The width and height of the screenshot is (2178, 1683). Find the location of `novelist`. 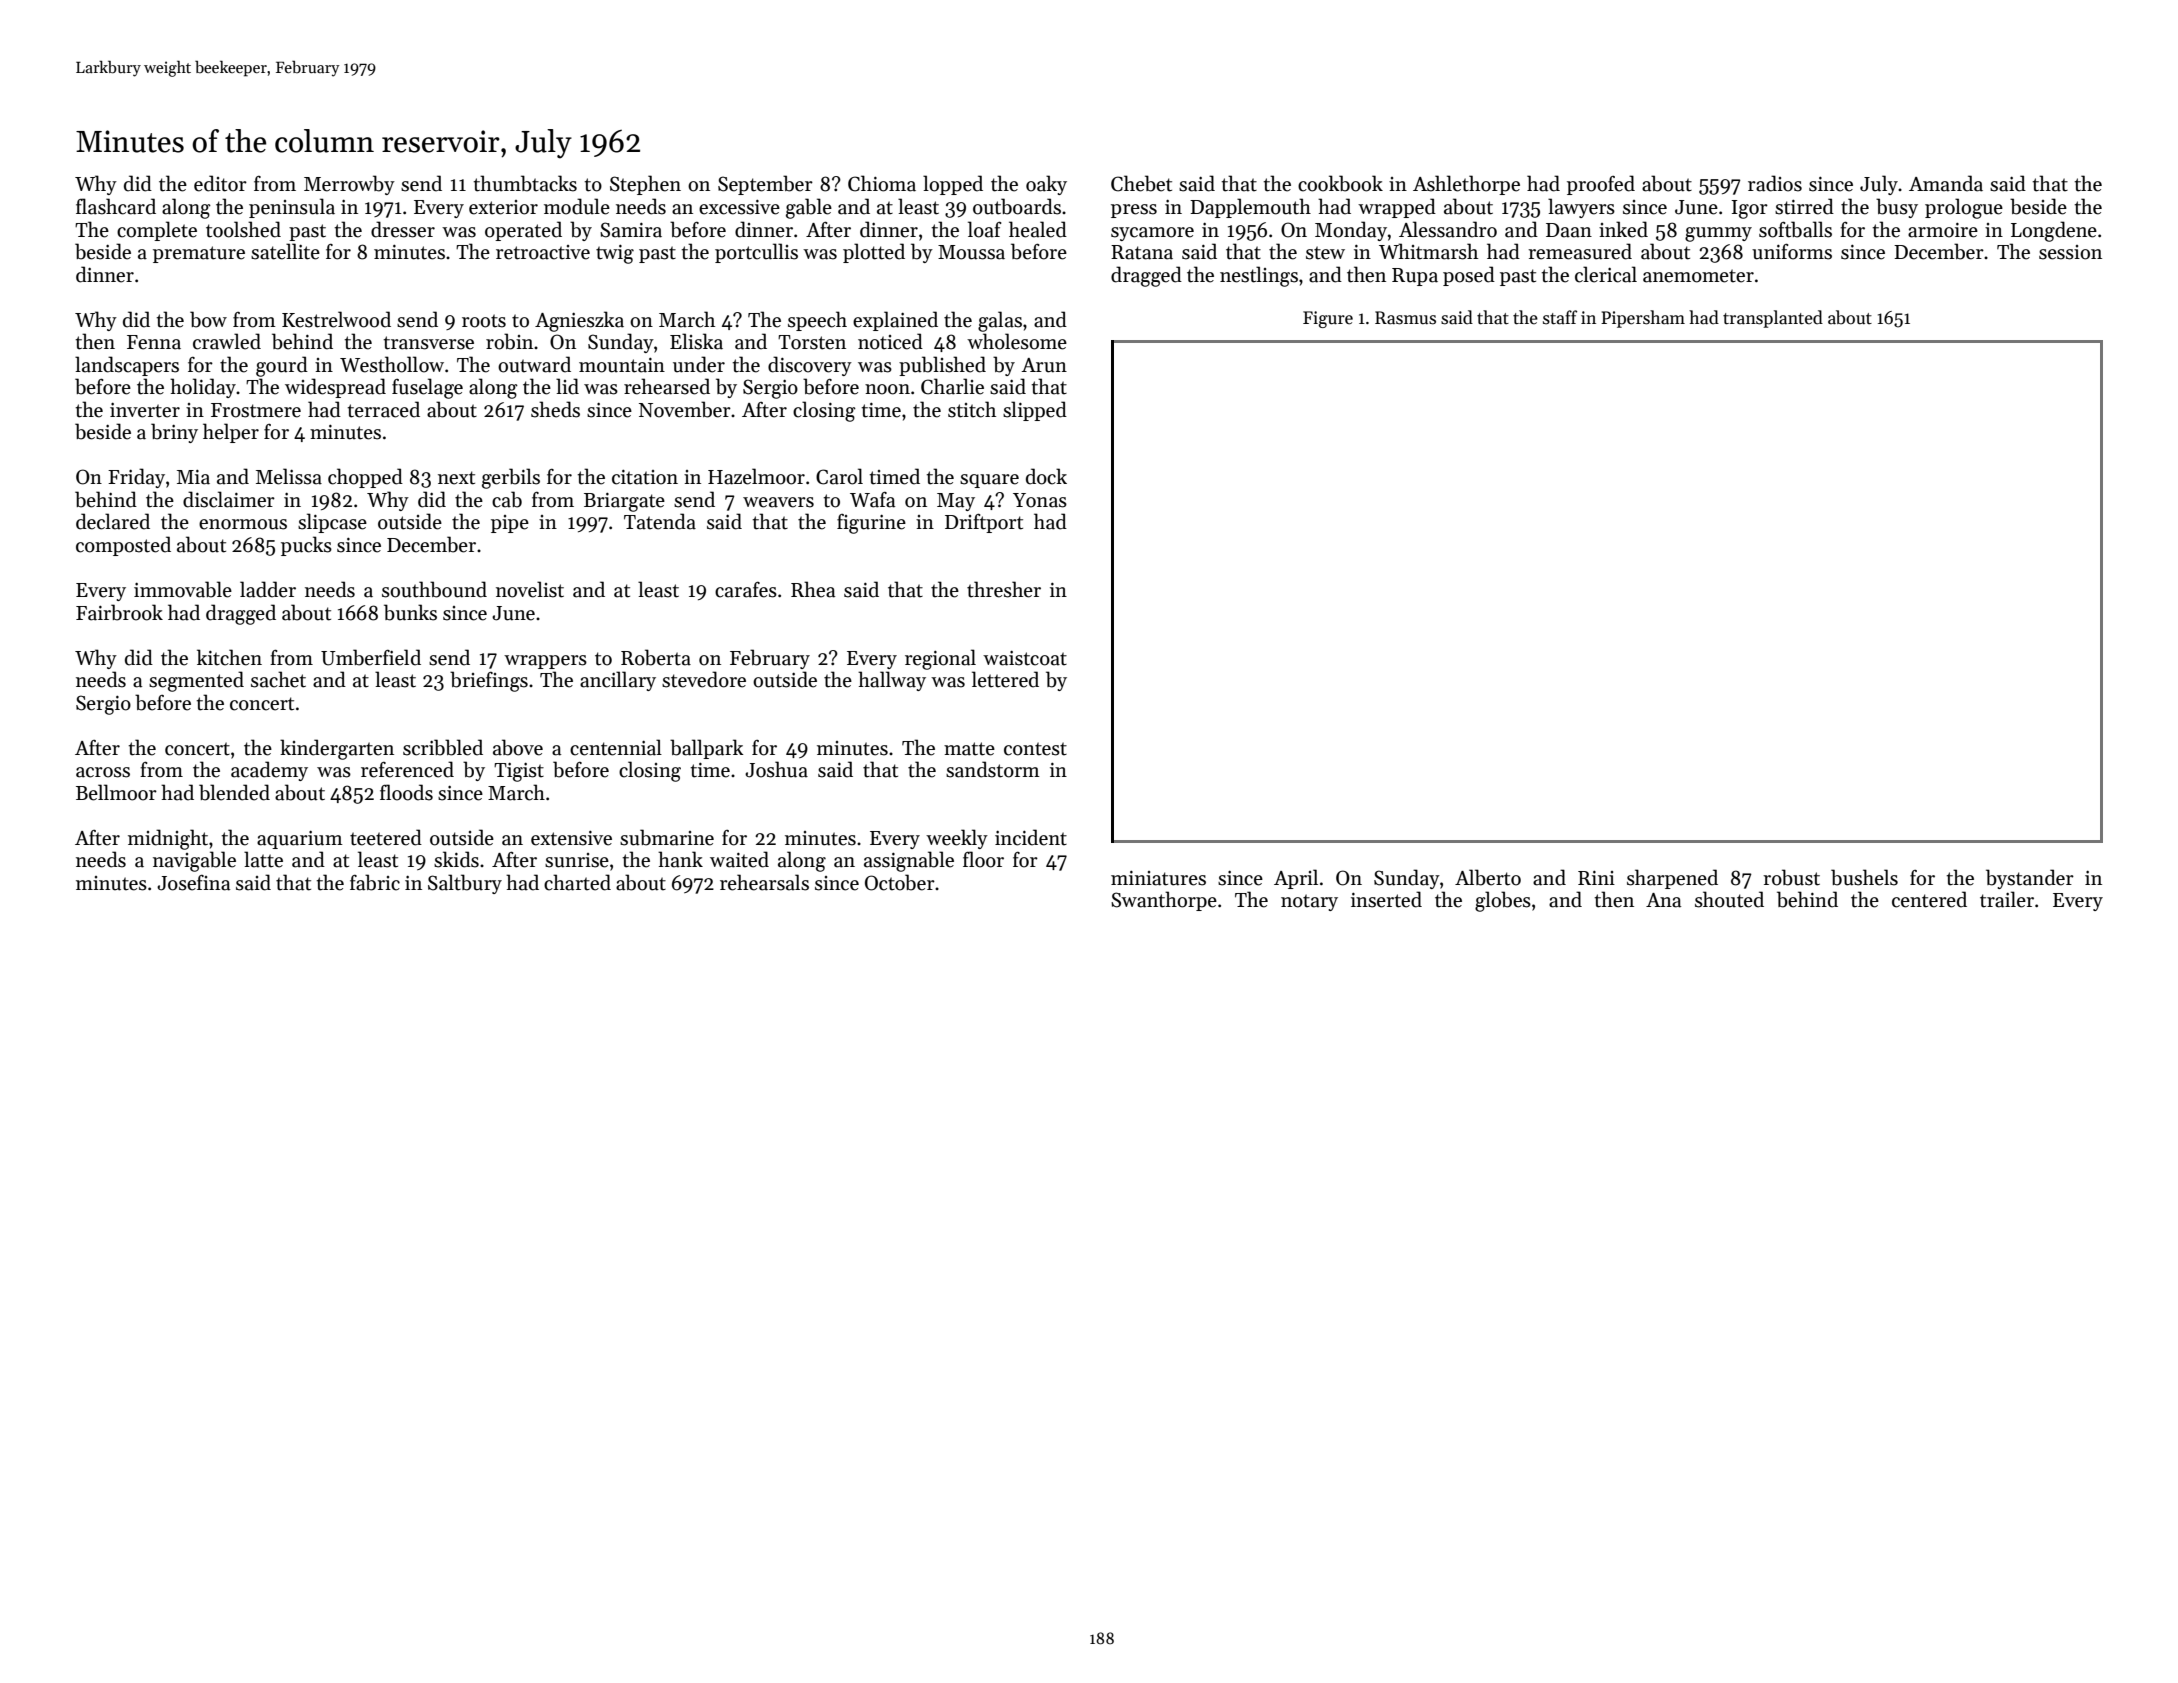

novelist is located at coordinates (530, 589).
